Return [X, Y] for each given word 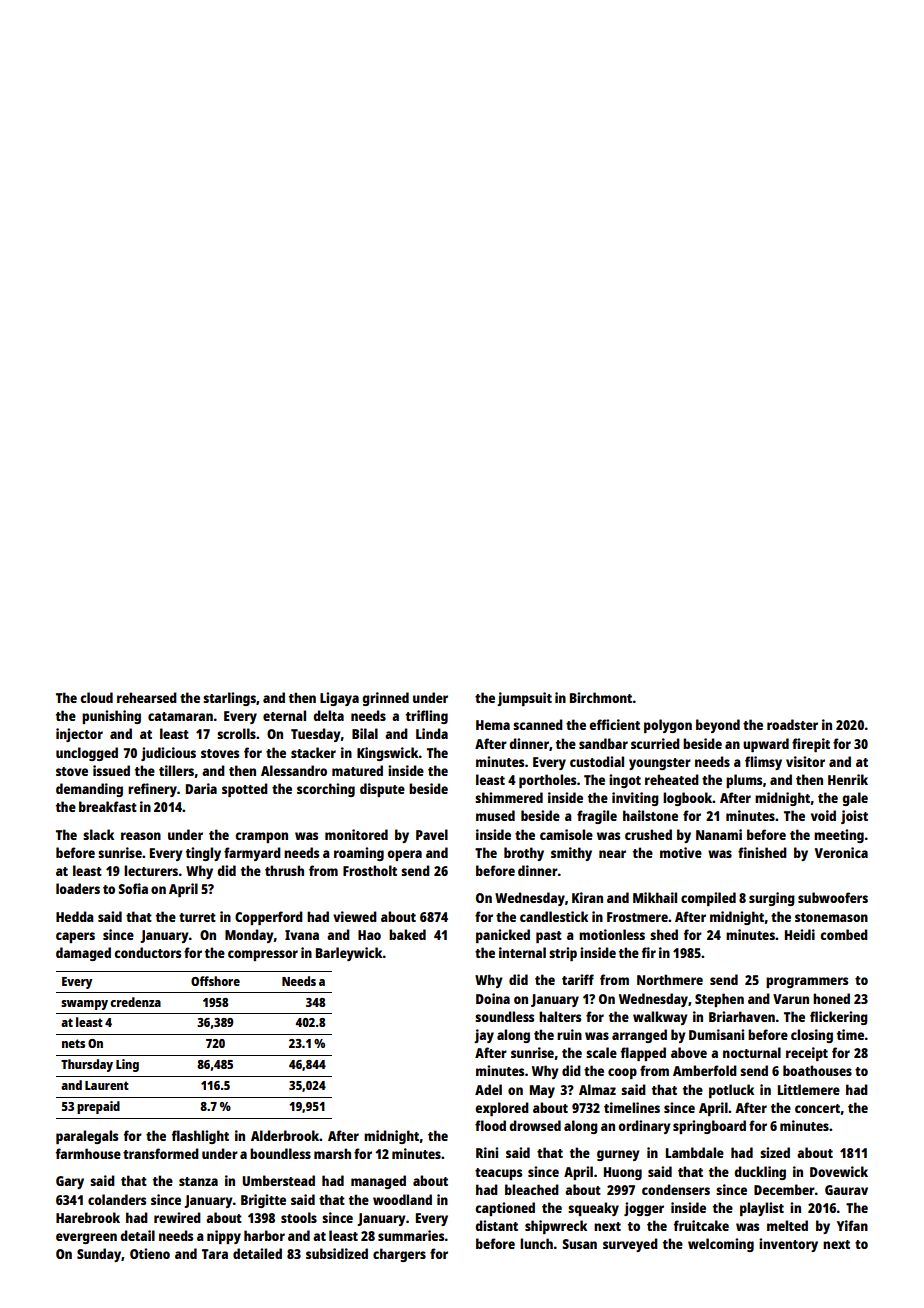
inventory [788, 1245]
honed [831, 998]
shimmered [509, 797]
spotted [245, 790]
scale [601, 1052]
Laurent [107, 1085]
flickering [839, 1018]
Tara [215, 1254]
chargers [399, 1255]
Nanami [719, 834]
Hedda [75, 916]
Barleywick [349, 954]
